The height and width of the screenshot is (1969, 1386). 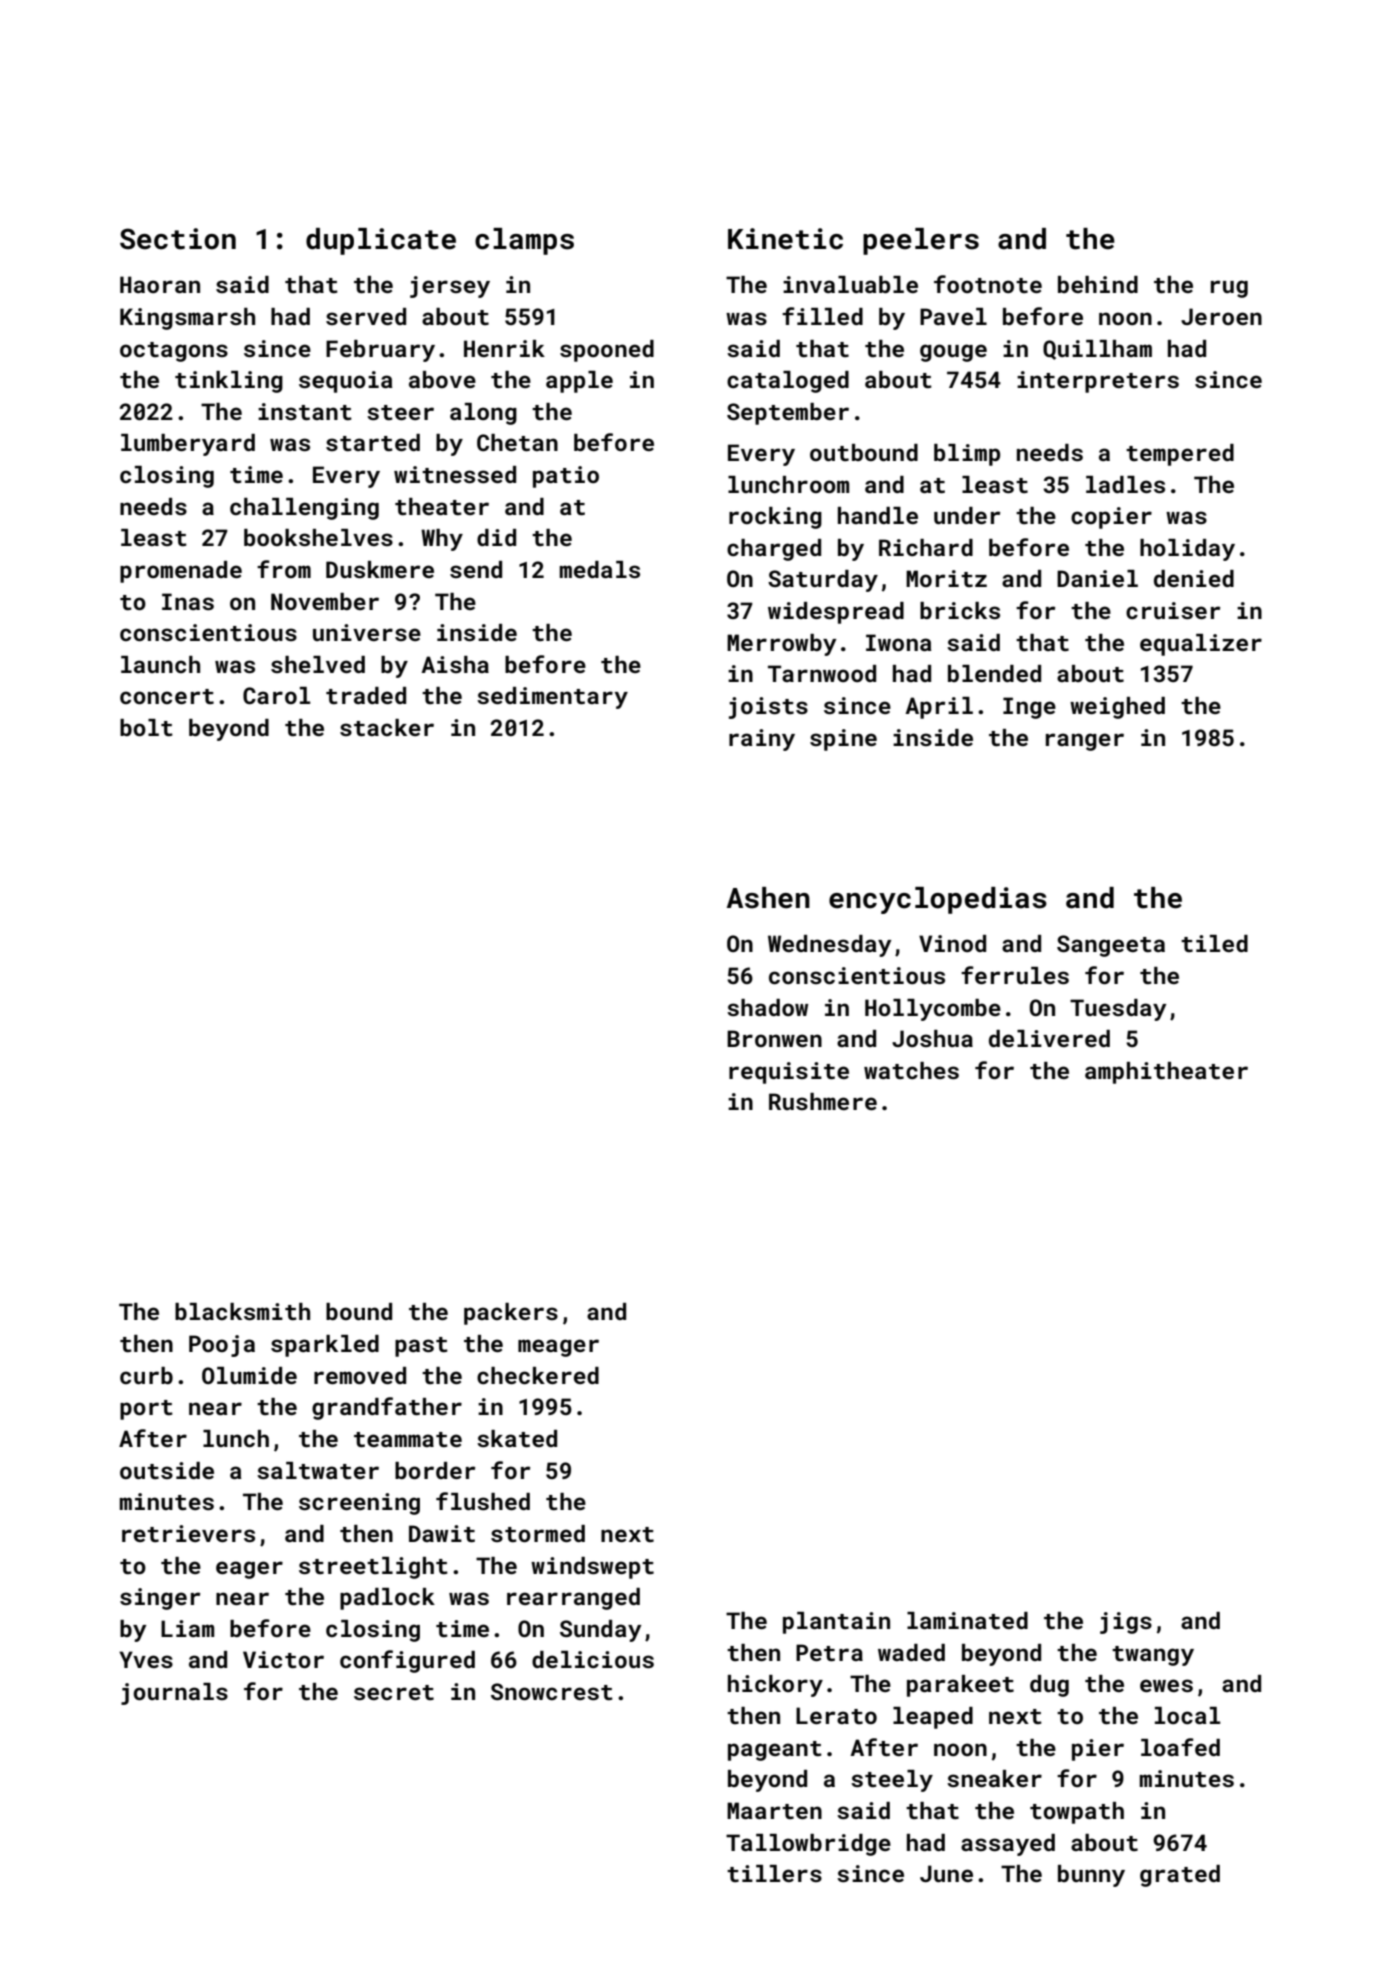 What do you see at coordinates (774, 1873) in the screenshot?
I see `tillers` at bounding box center [774, 1873].
